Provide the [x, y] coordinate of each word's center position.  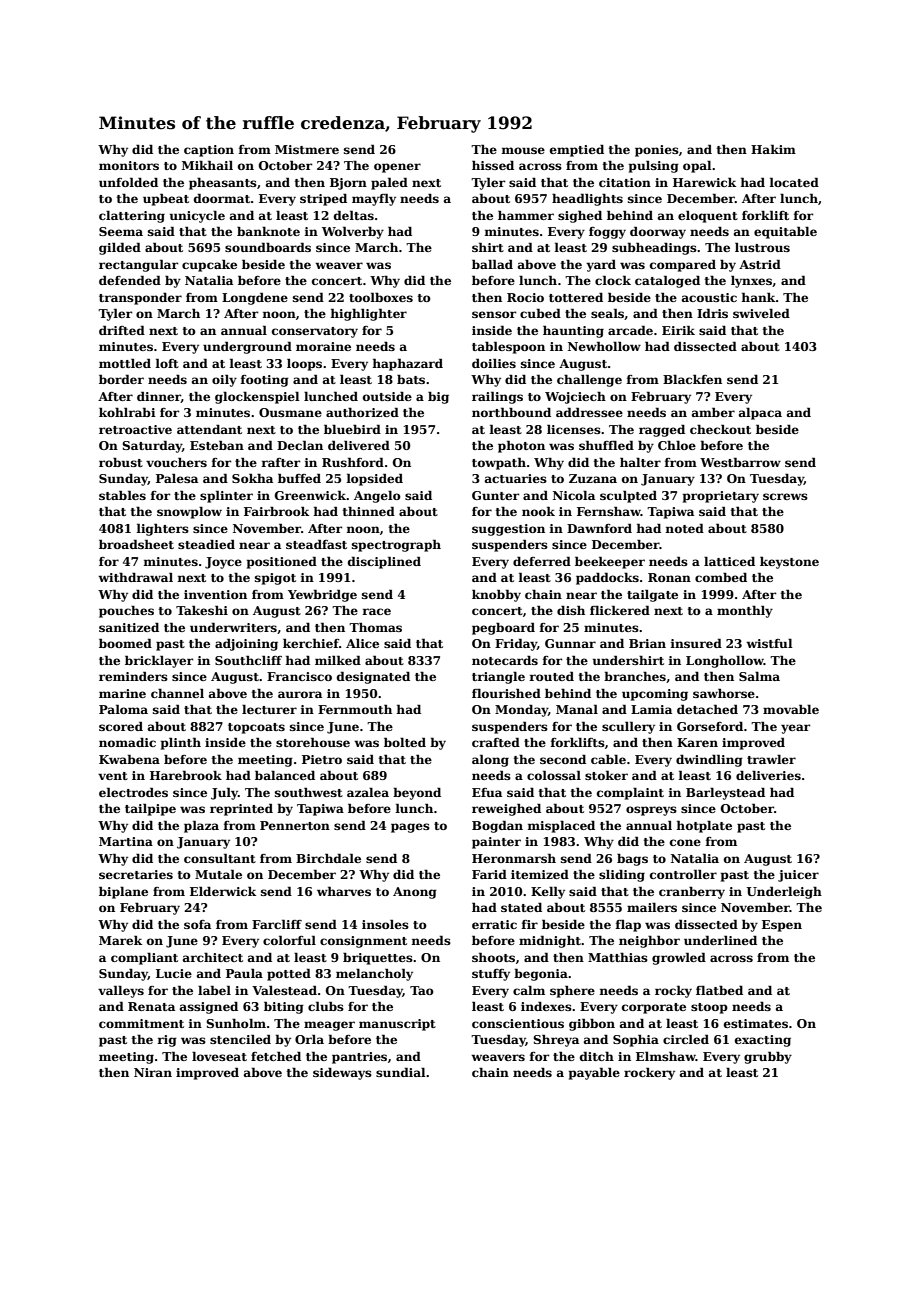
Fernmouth [355, 709]
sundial [401, 1072]
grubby [768, 1057]
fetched [276, 1056]
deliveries [768, 775]
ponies [657, 151]
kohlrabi [127, 412]
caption [209, 151]
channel [177, 693]
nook [538, 511]
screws [785, 496]
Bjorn [348, 184]
